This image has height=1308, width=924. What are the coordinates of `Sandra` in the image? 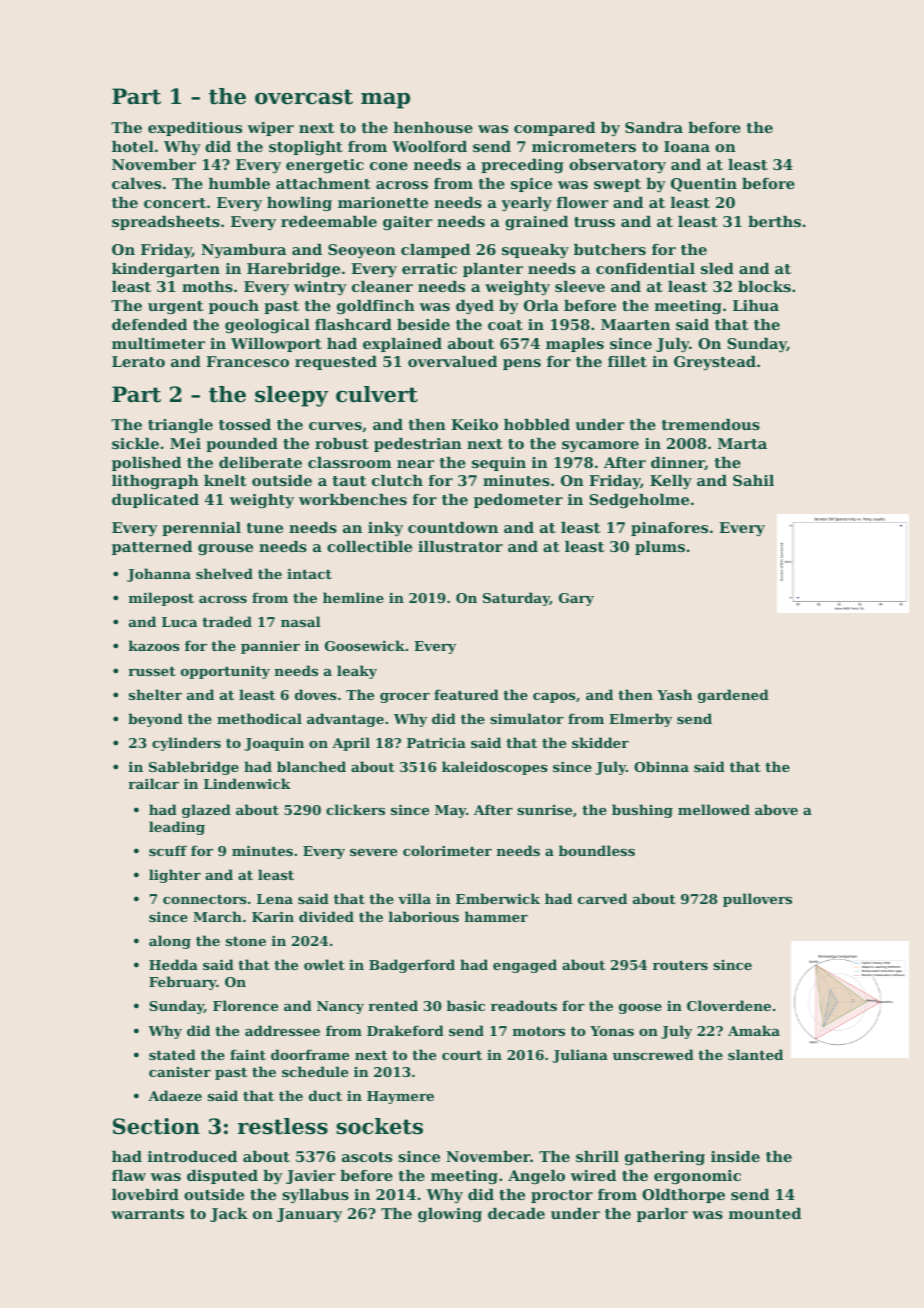 It's located at (654, 127).
